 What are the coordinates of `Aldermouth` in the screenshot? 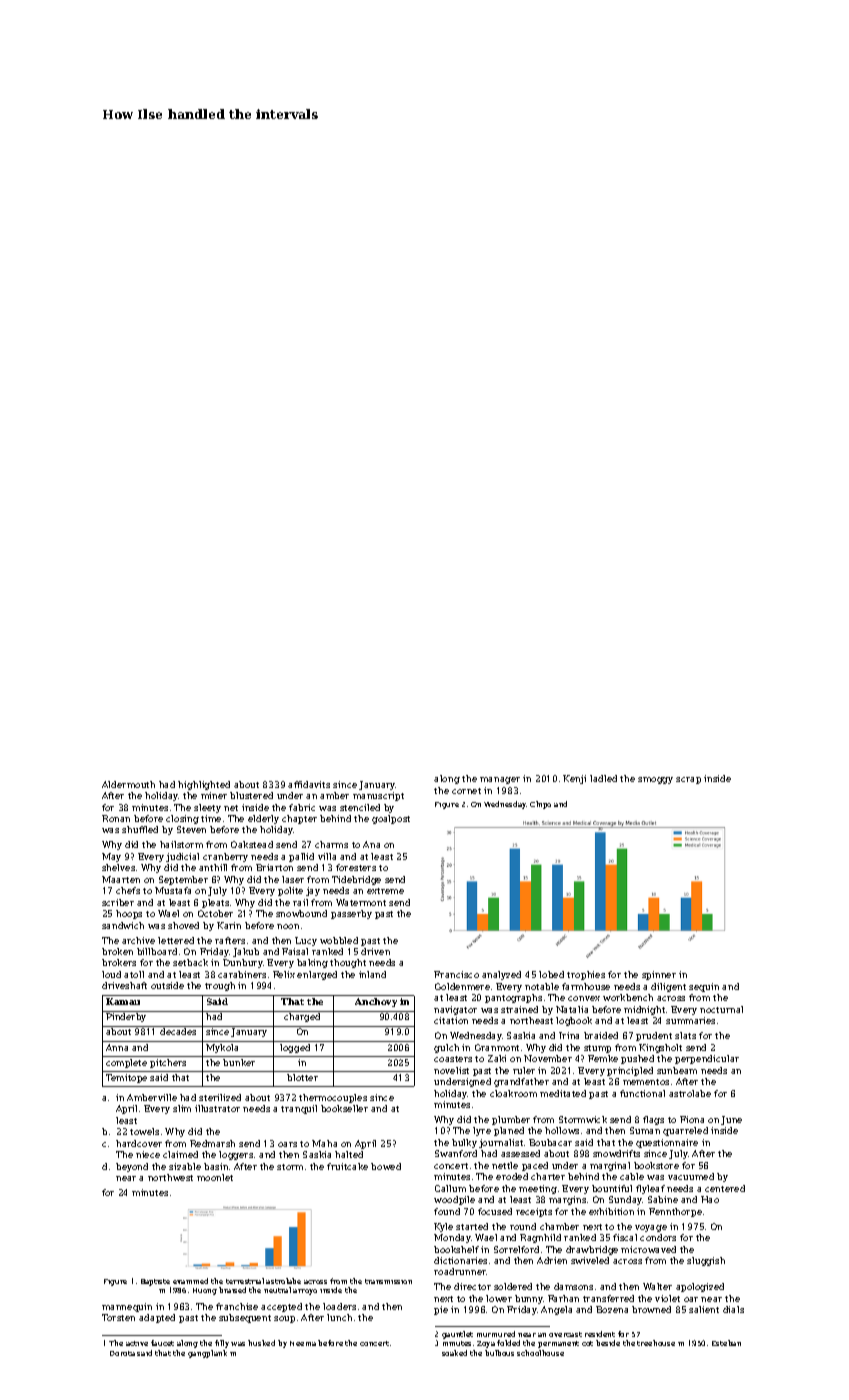 It's located at (128, 784).
